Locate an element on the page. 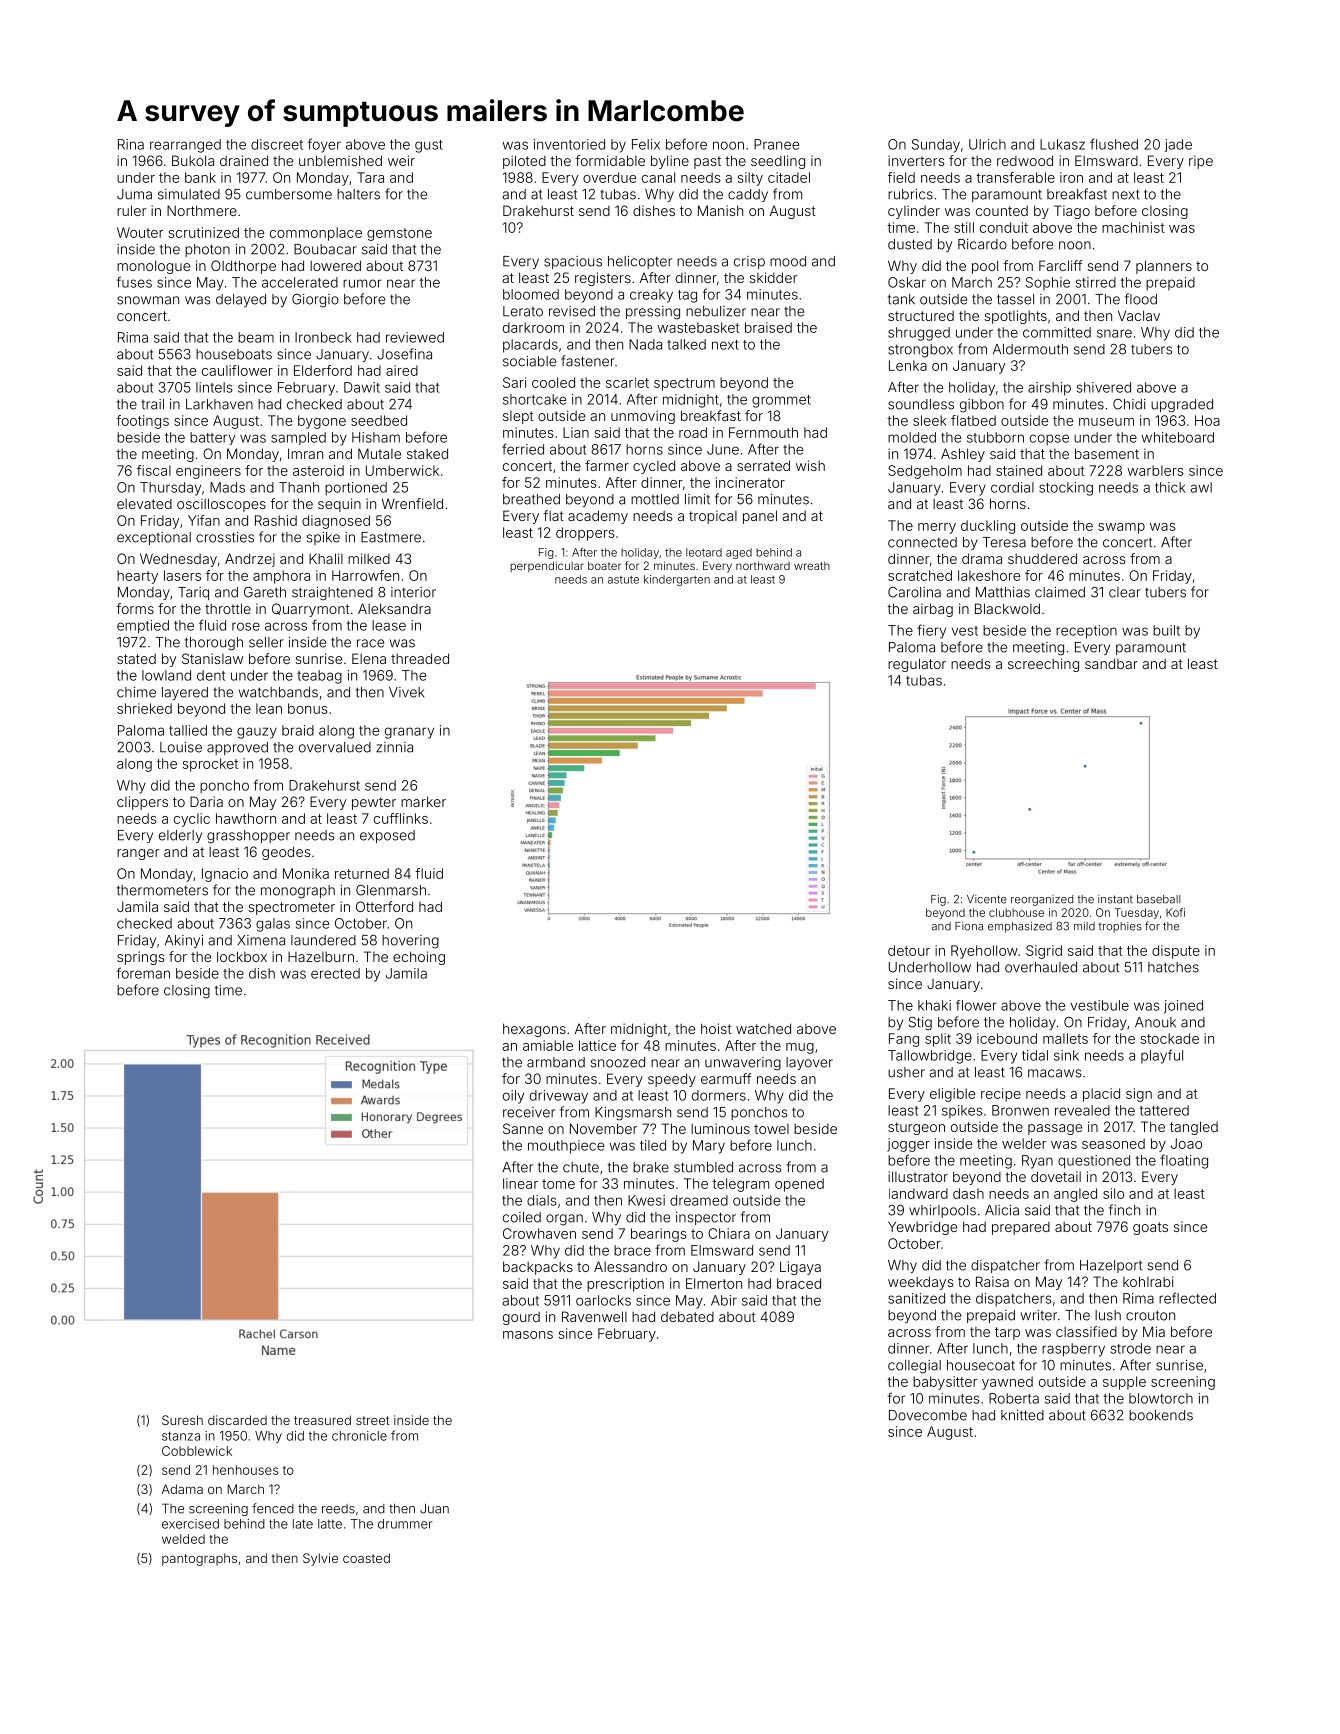 The width and height of the document is (1340, 1734). limit is located at coordinates (697, 499).
